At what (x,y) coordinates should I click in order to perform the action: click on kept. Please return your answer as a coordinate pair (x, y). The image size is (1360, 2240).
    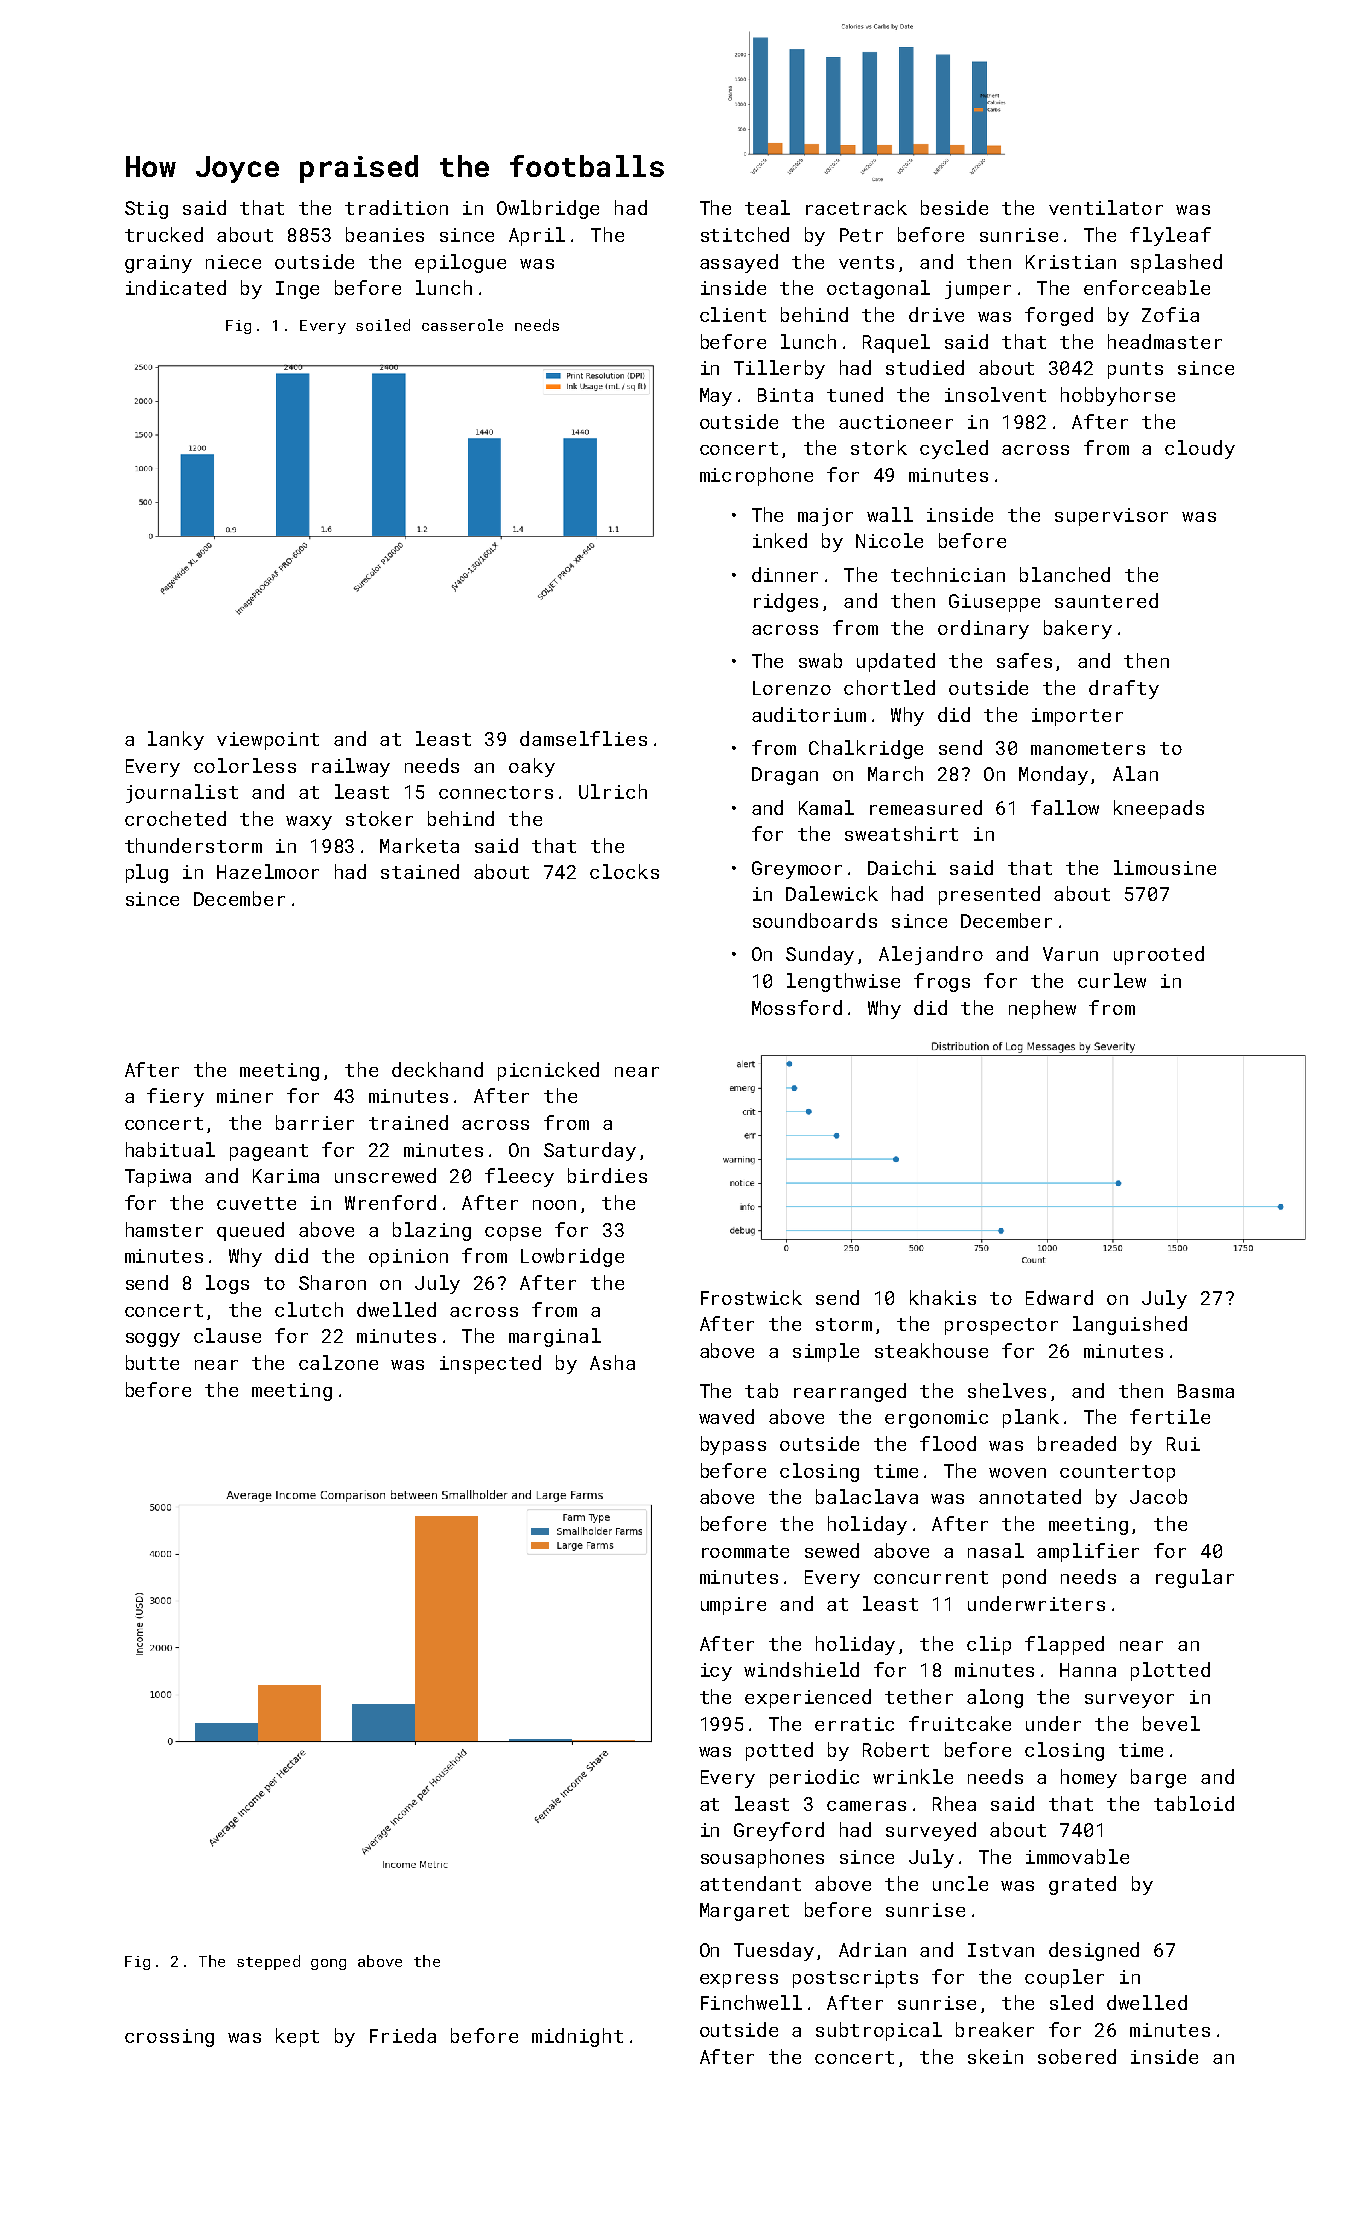
    Looking at the image, I should click on (297, 2037).
